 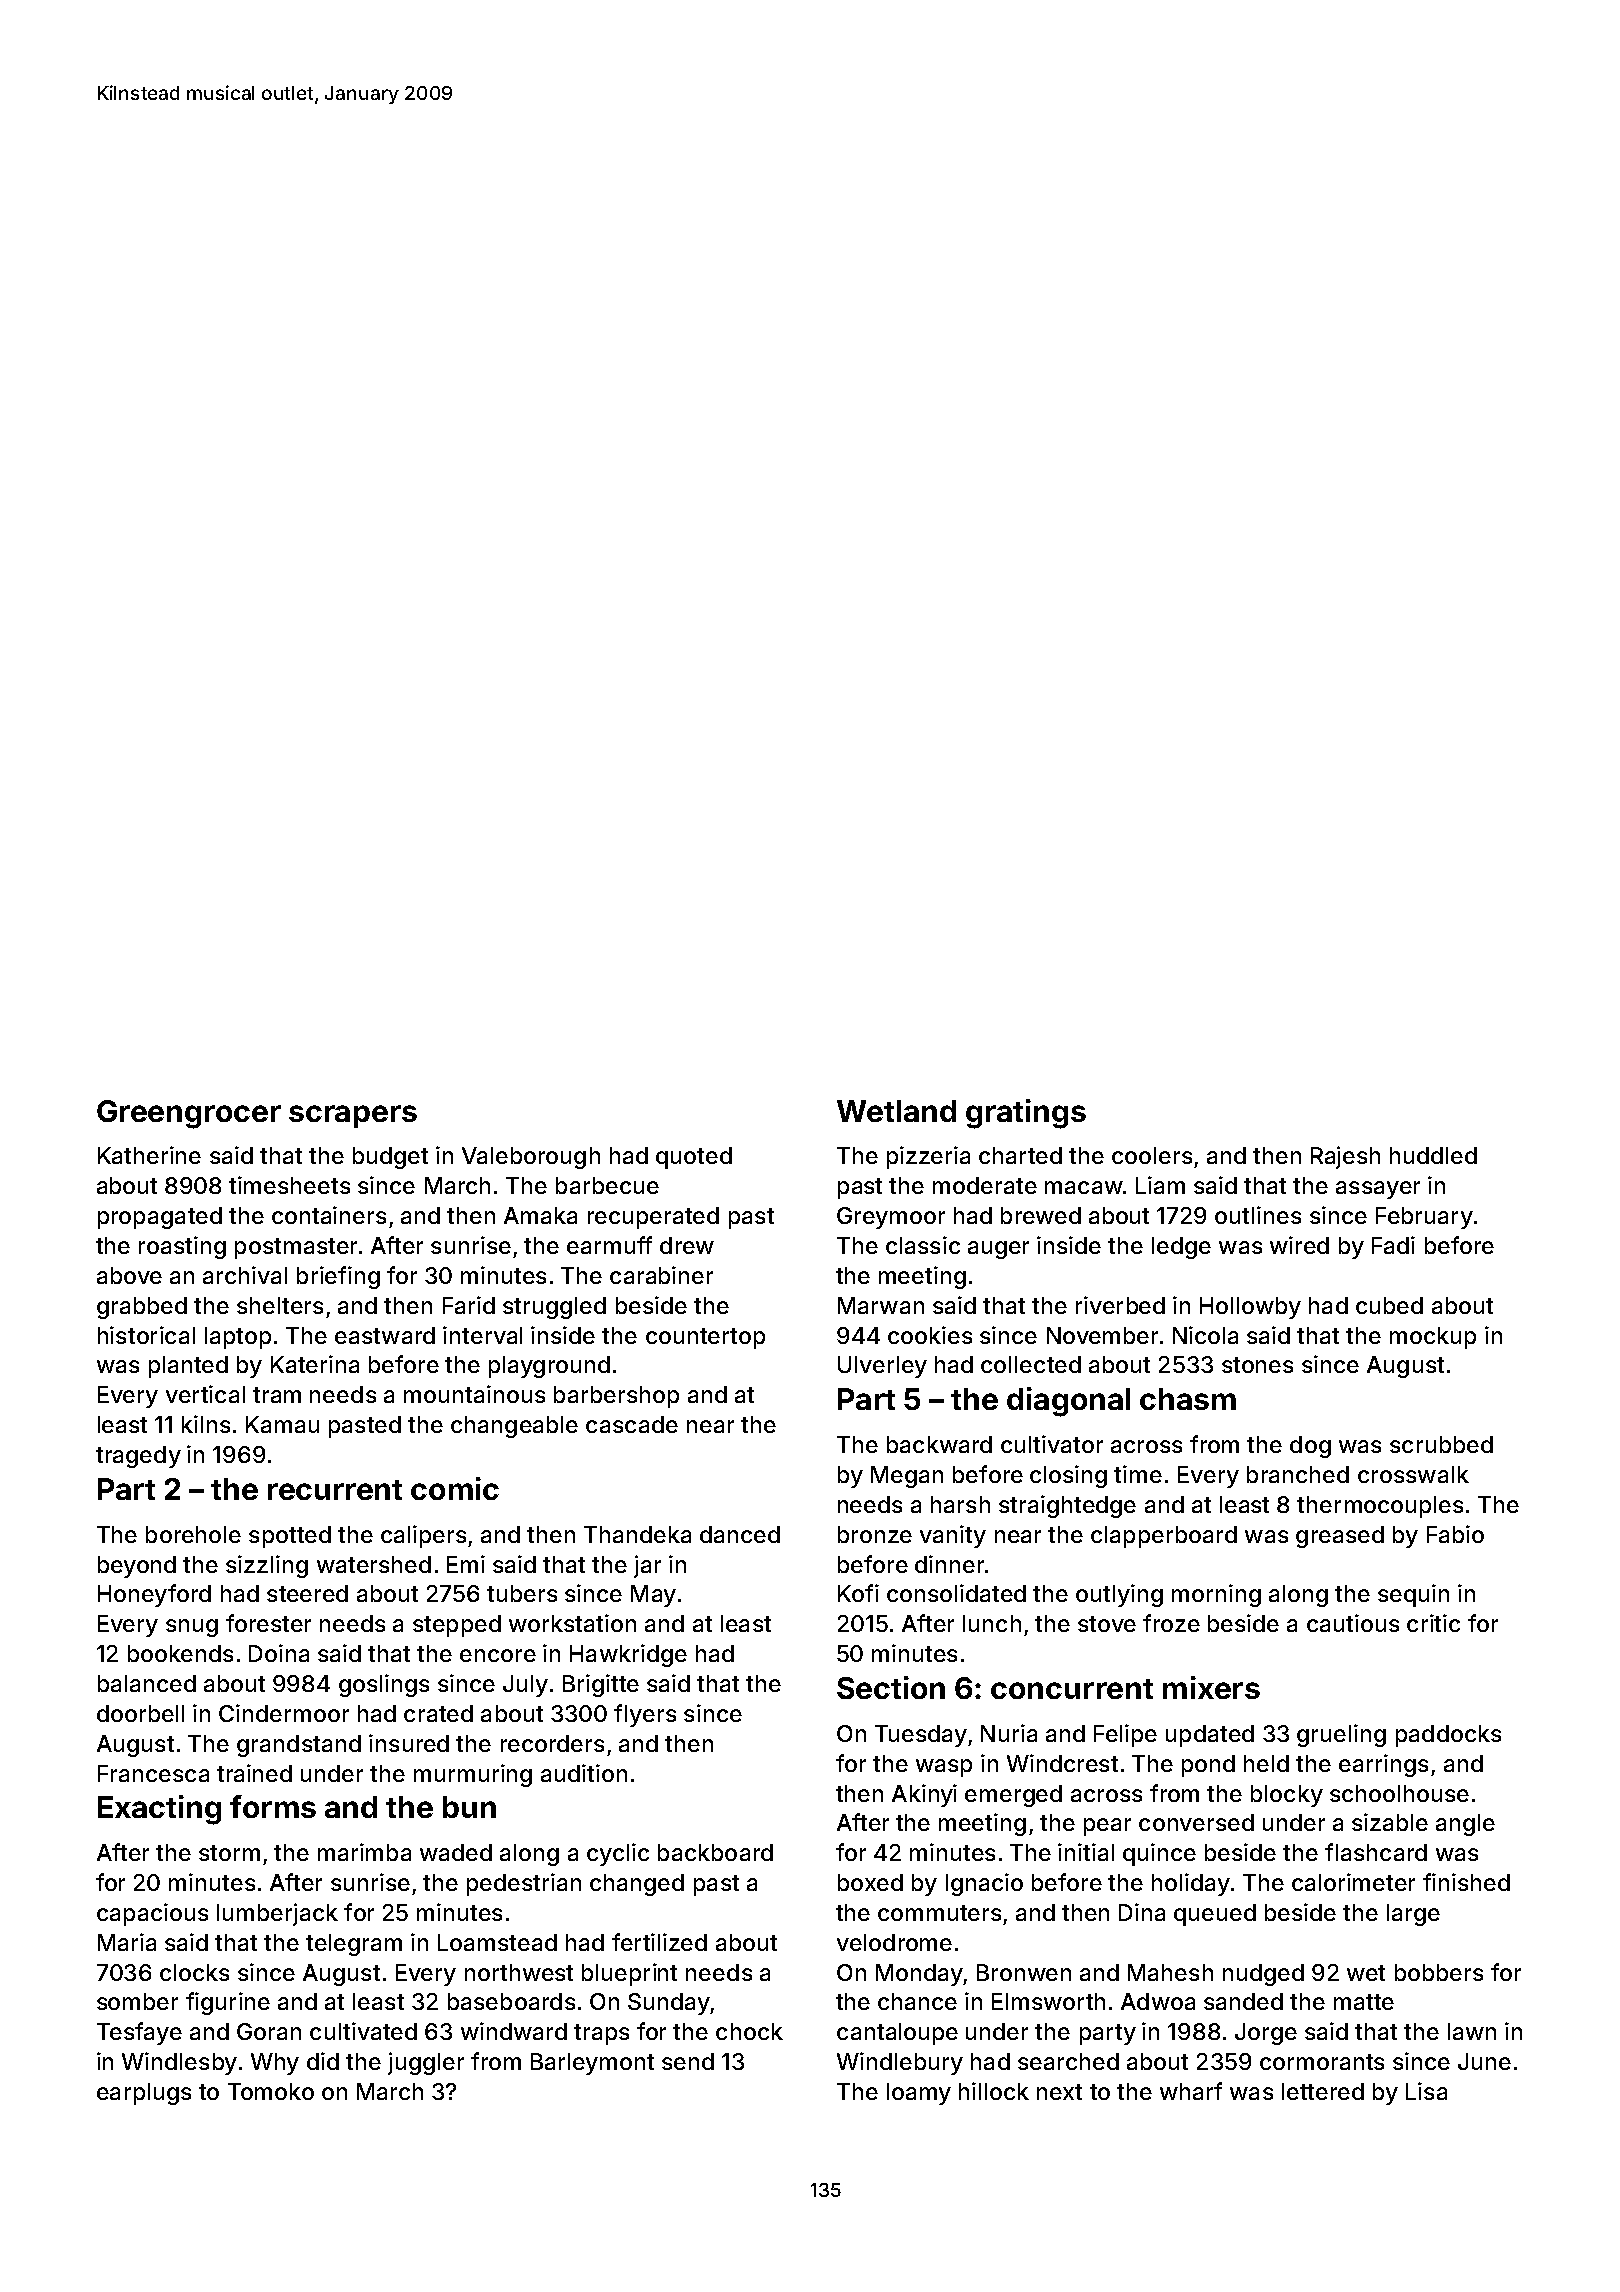 I want to click on doorbell, so click(x=140, y=1713).
